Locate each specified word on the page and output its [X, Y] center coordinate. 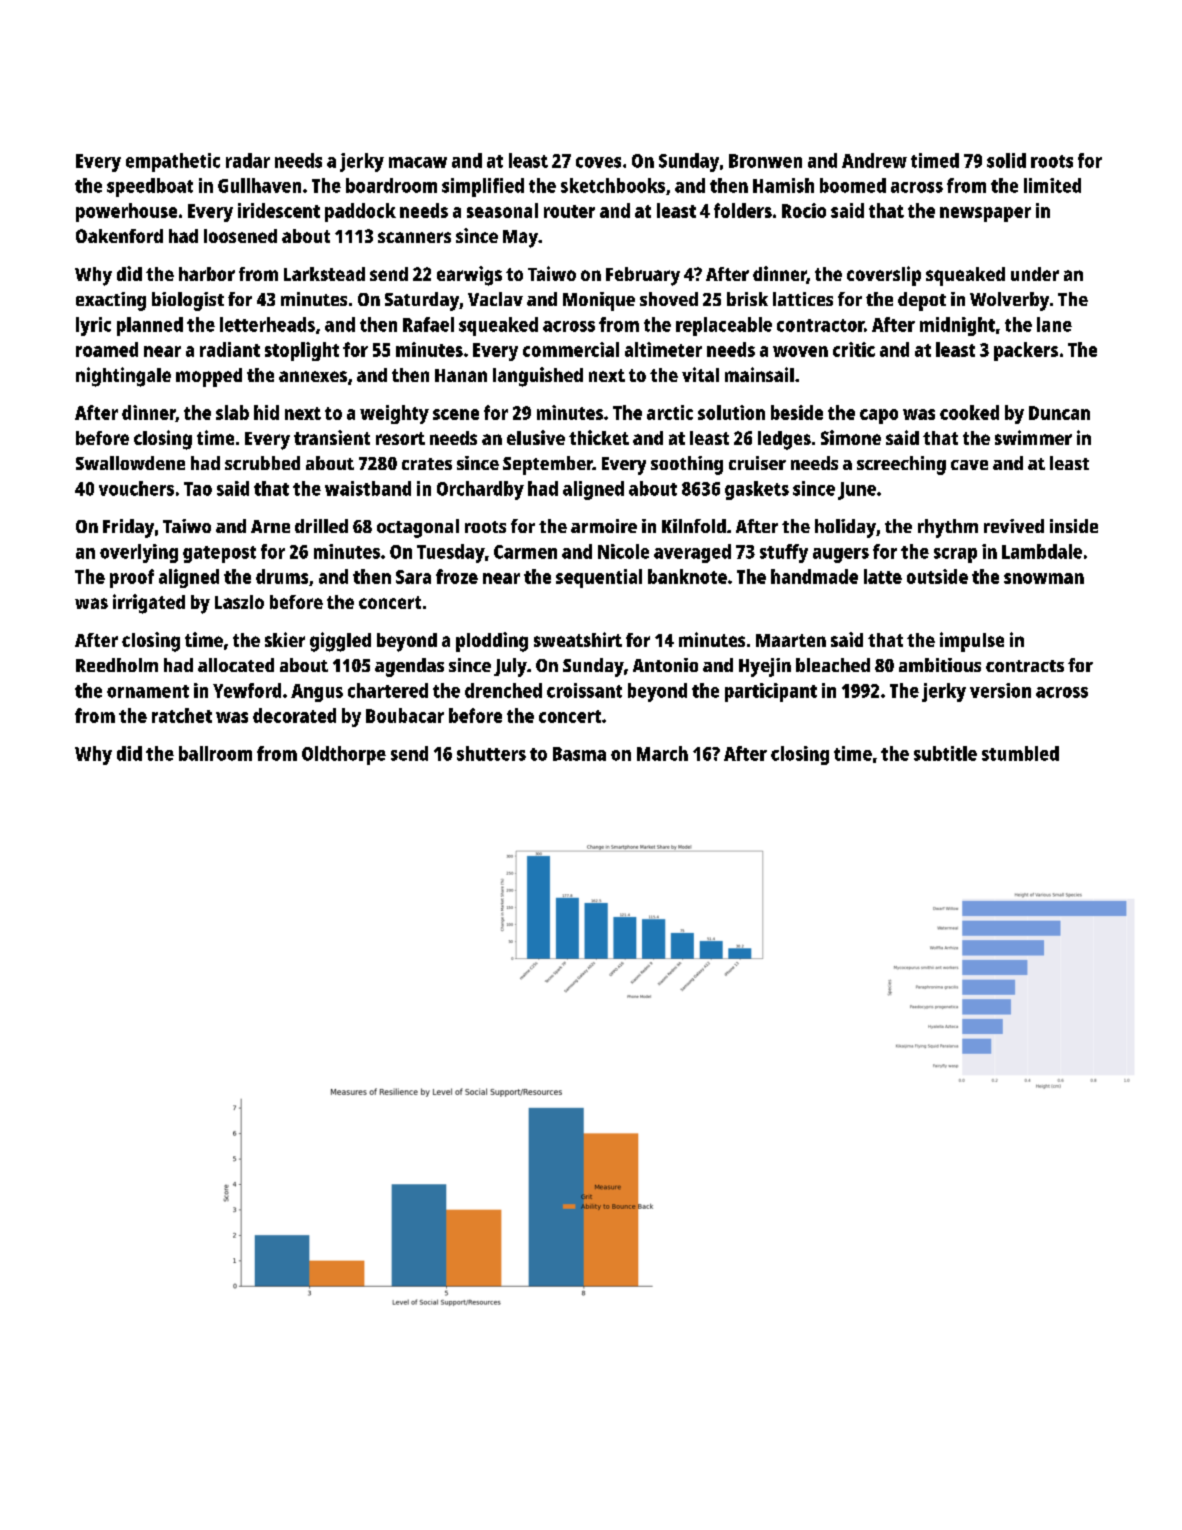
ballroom [215, 753]
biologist [188, 301]
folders [743, 210]
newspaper [985, 214]
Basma [579, 754]
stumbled [1020, 753]
